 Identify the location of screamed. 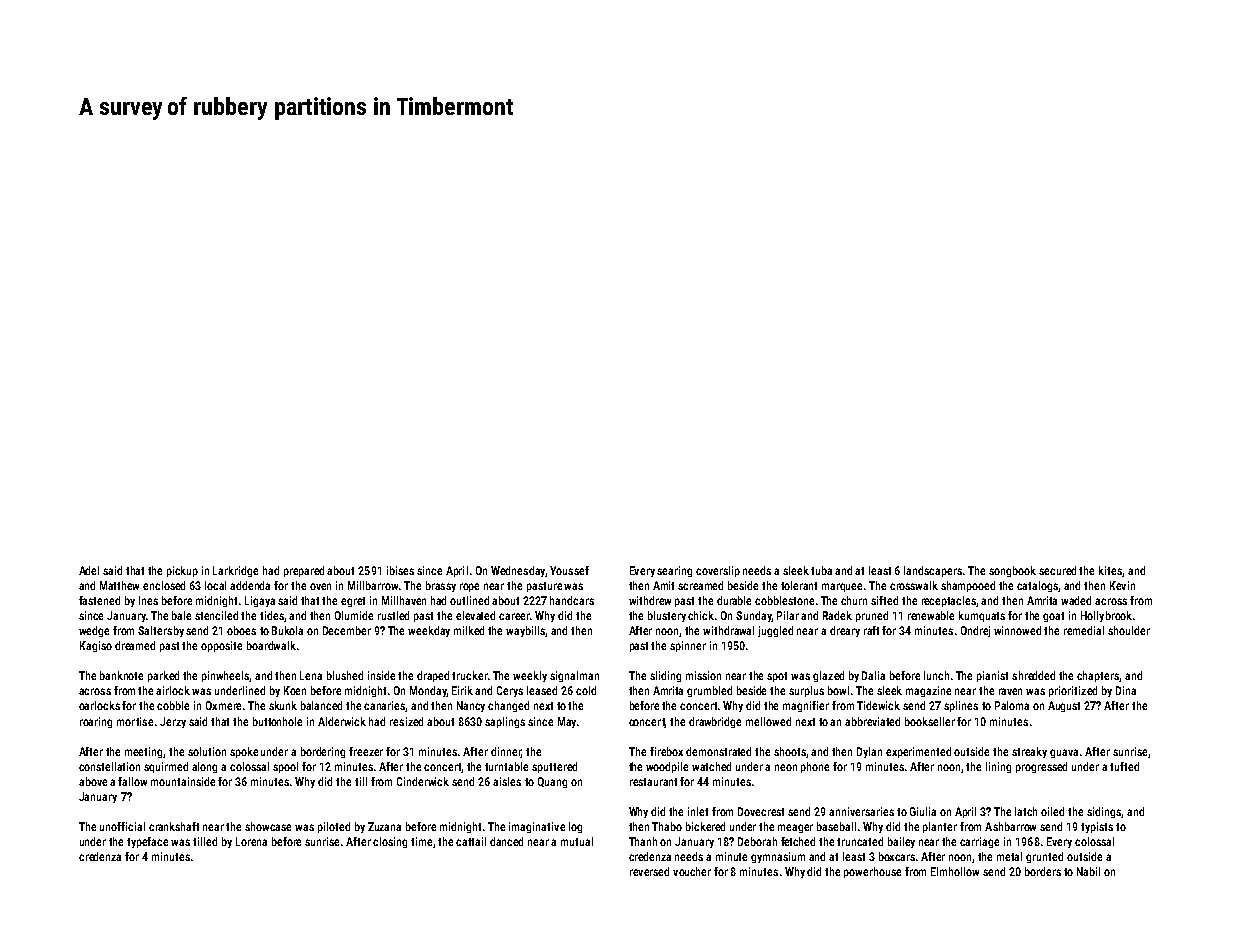
(700, 585).
